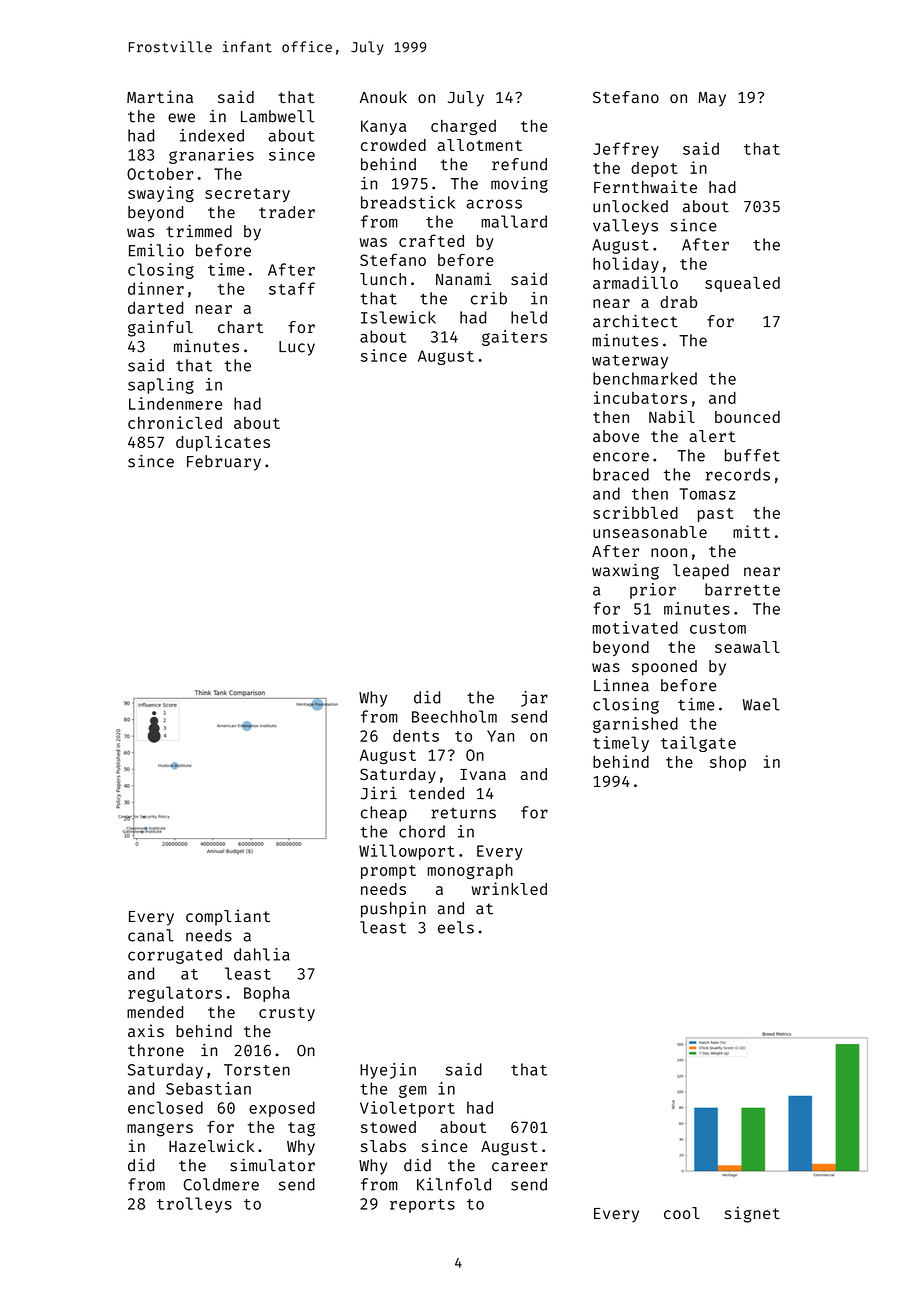  I want to click on Martina, so click(160, 96).
